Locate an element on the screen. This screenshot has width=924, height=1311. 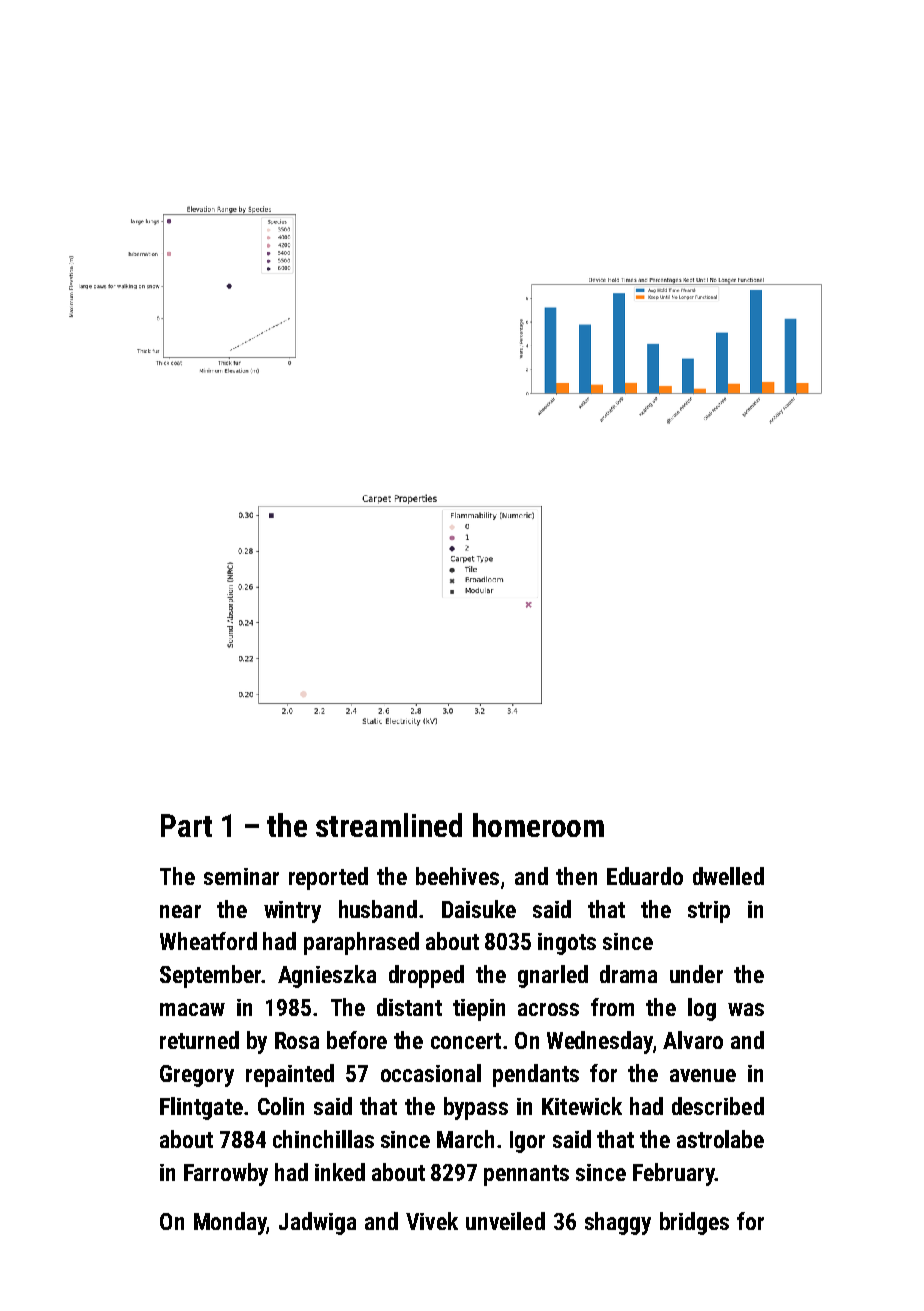
Flintgate is located at coordinates (201, 1108).
